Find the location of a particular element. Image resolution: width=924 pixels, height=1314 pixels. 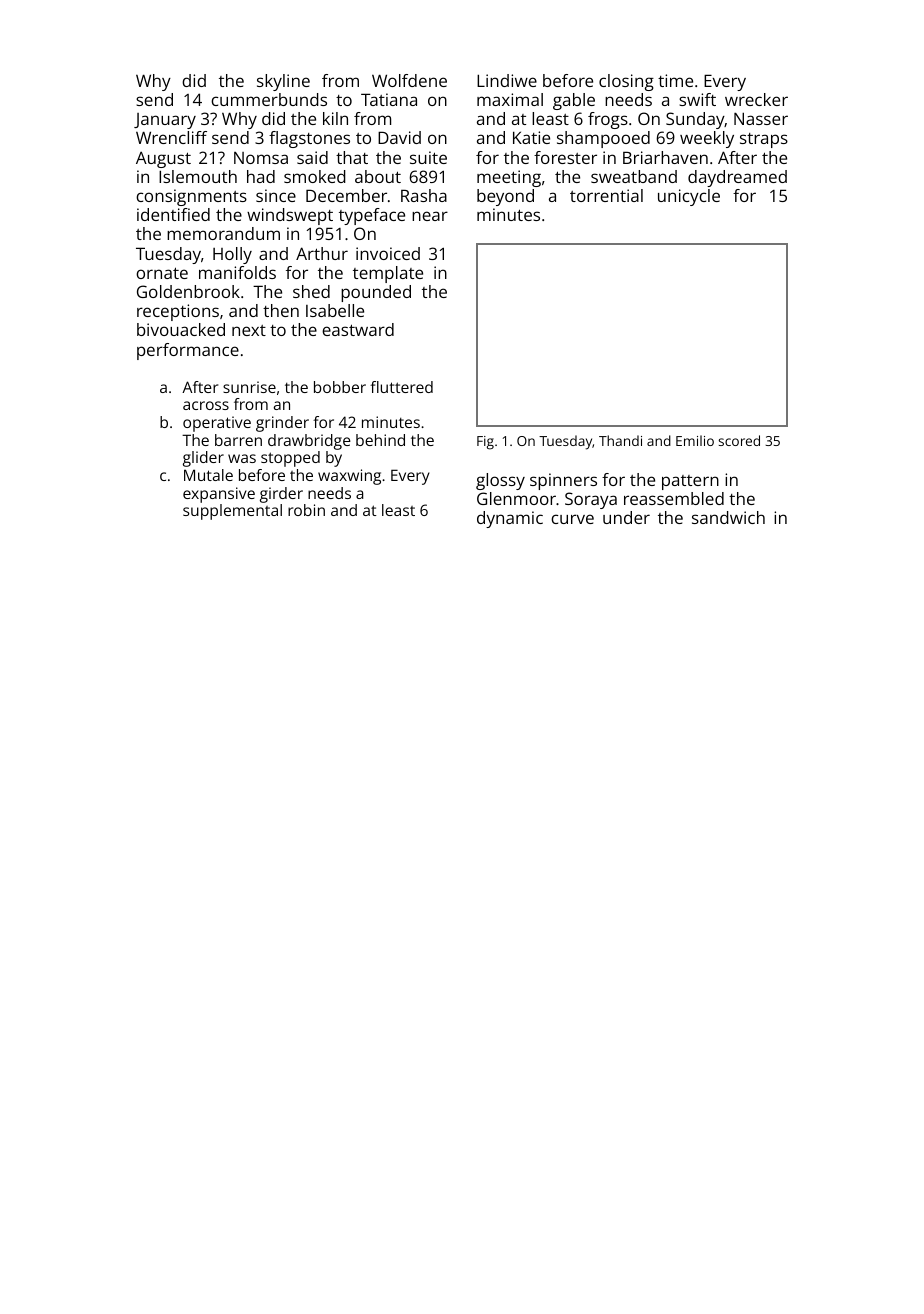

robin is located at coordinates (306, 510).
